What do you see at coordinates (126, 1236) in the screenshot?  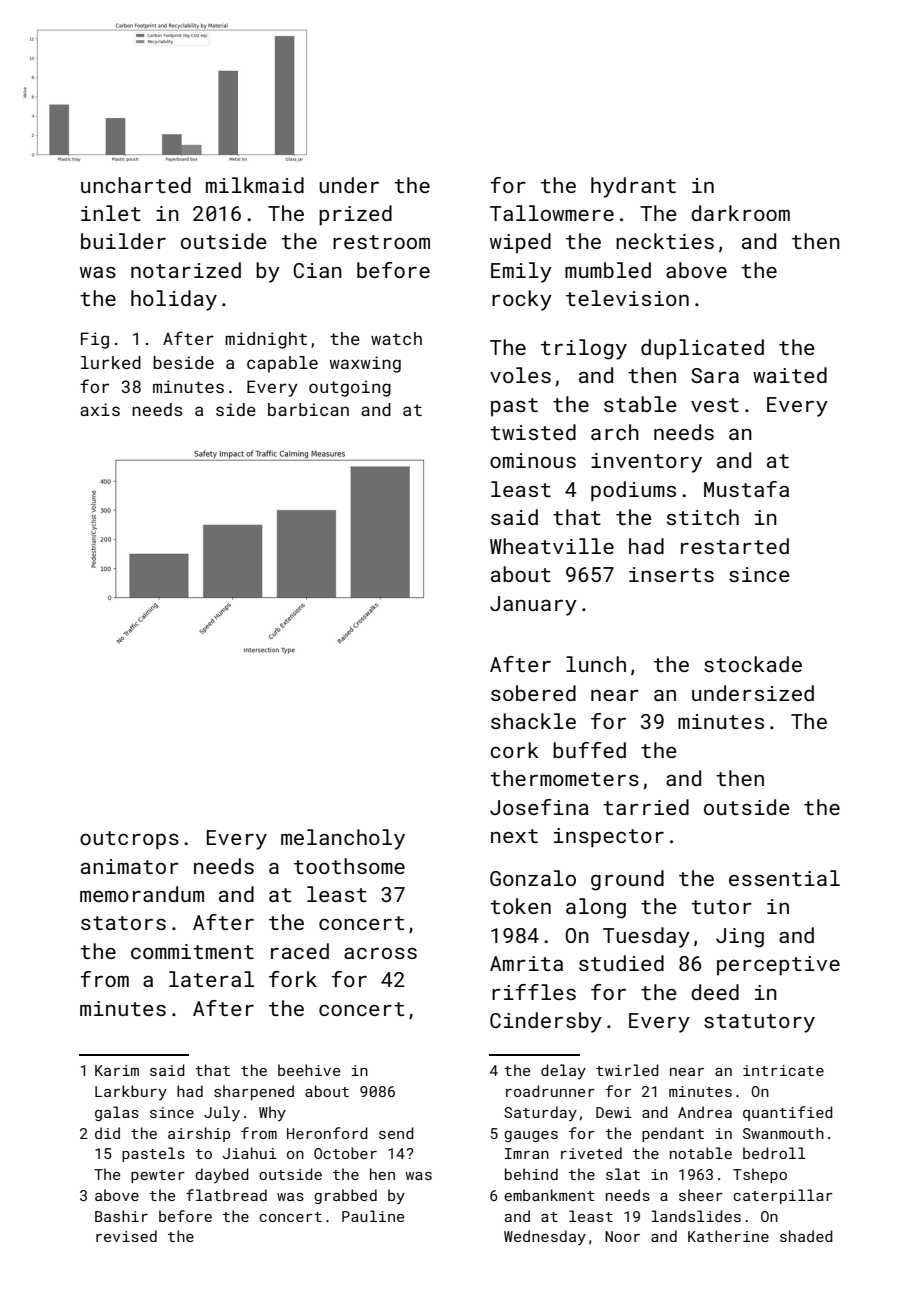 I see `revised` at bounding box center [126, 1236].
